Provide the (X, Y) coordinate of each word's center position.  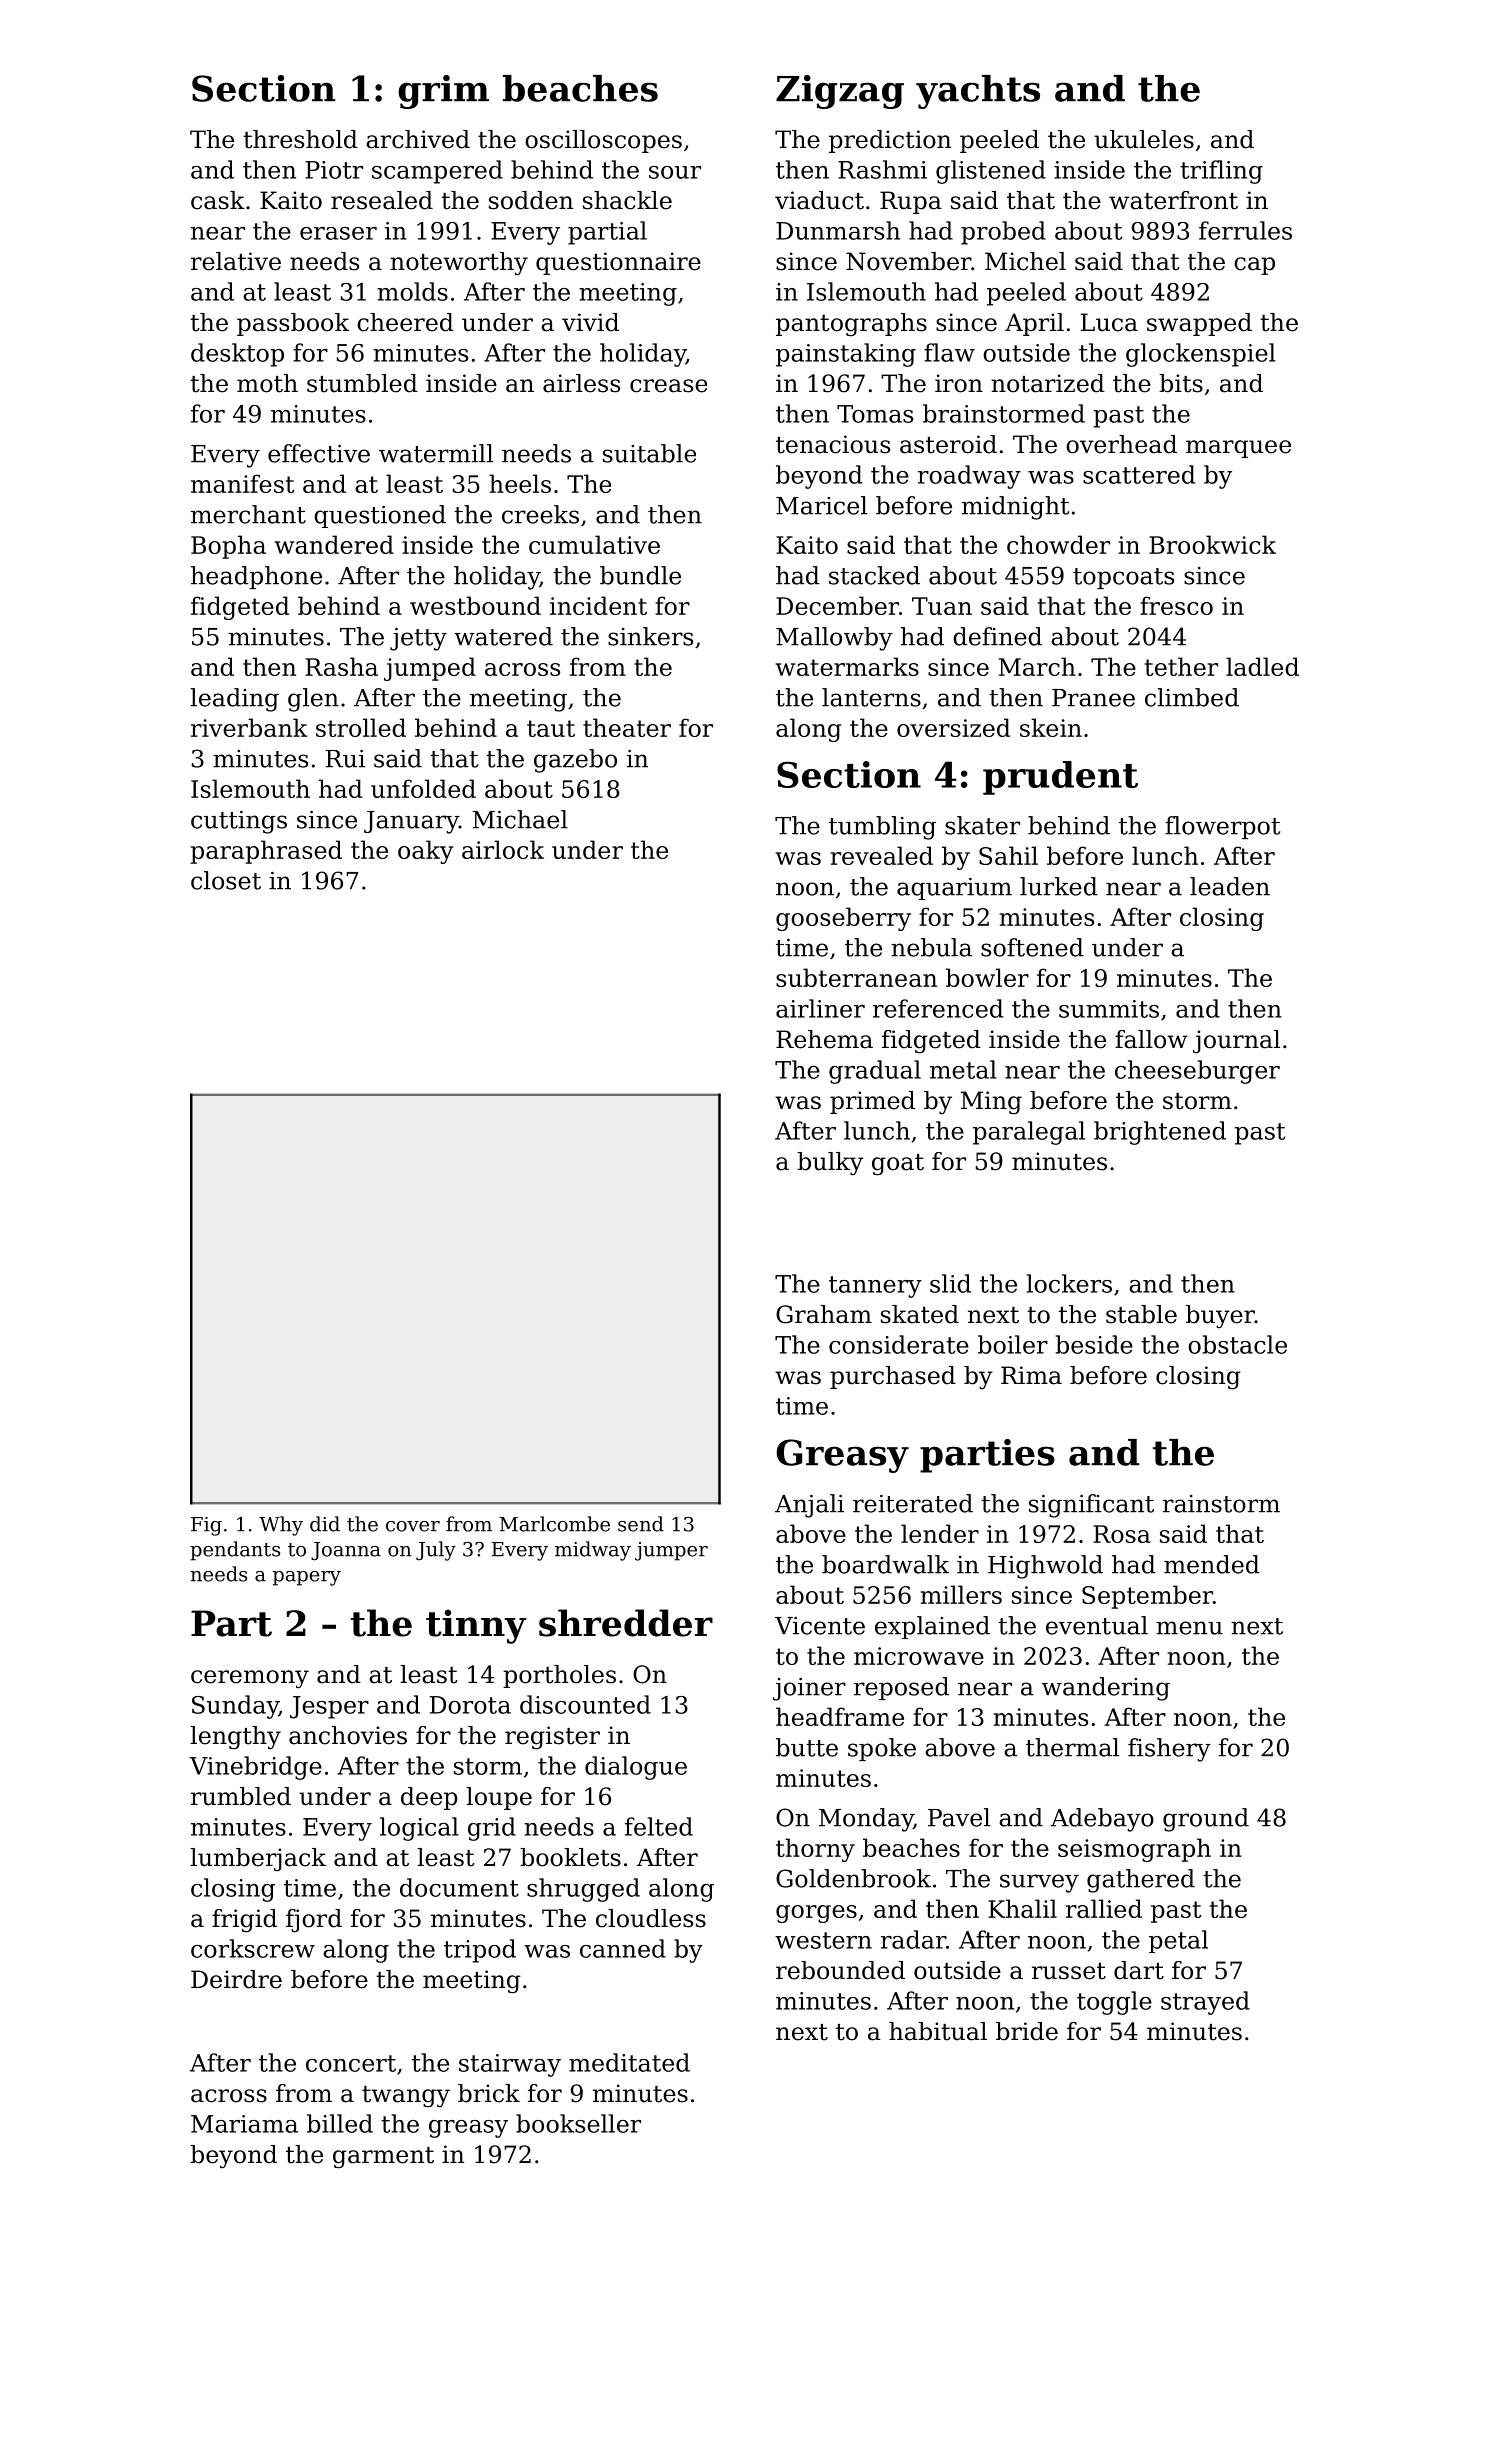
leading (234, 700)
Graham (824, 1314)
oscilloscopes (603, 141)
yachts (978, 92)
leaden (1230, 886)
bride (1027, 2031)
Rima (1031, 1375)
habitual (938, 2031)
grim (443, 92)
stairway (510, 2065)
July (436, 1551)
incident (598, 605)
